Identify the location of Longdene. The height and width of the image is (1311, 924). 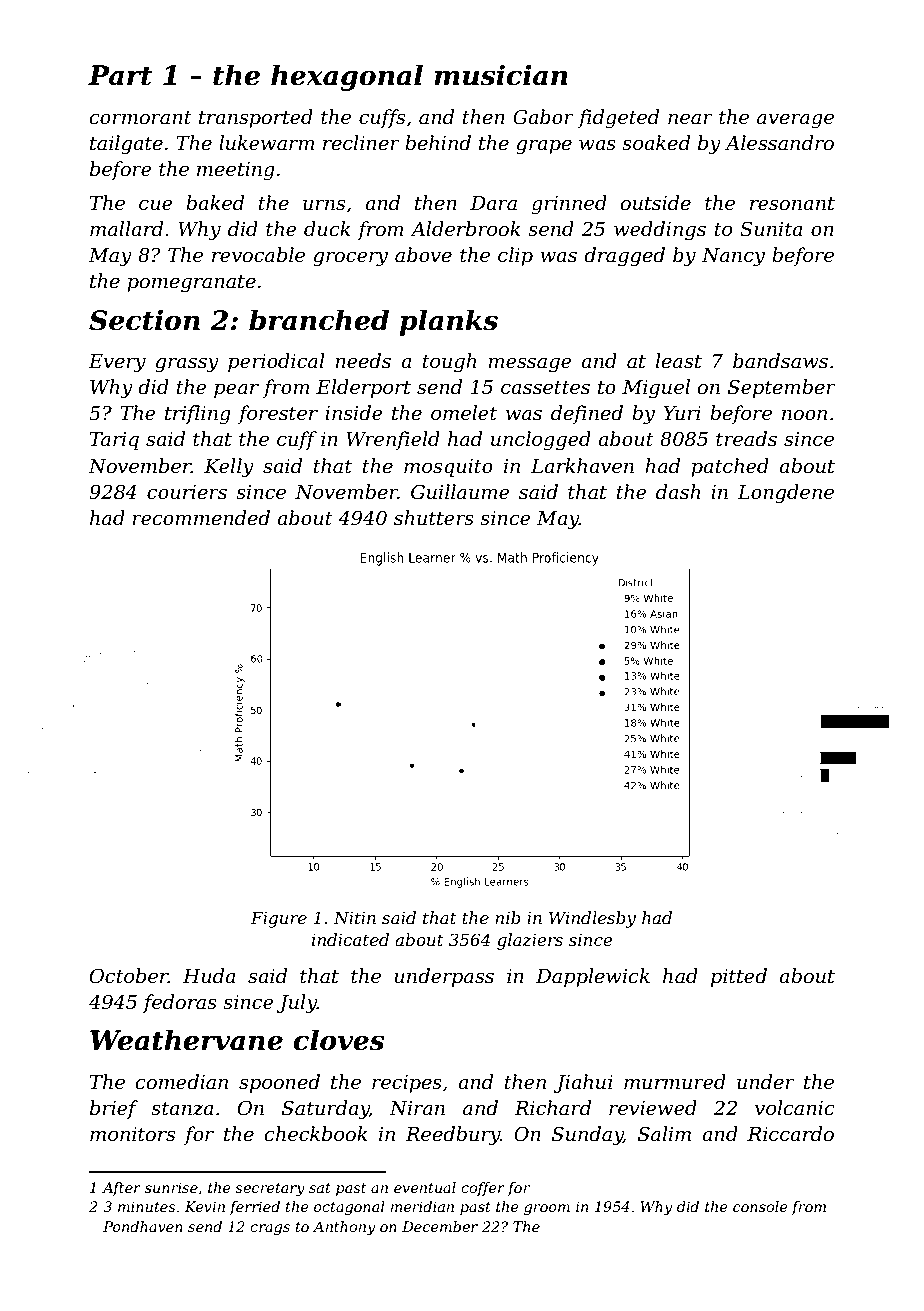
(785, 494).
